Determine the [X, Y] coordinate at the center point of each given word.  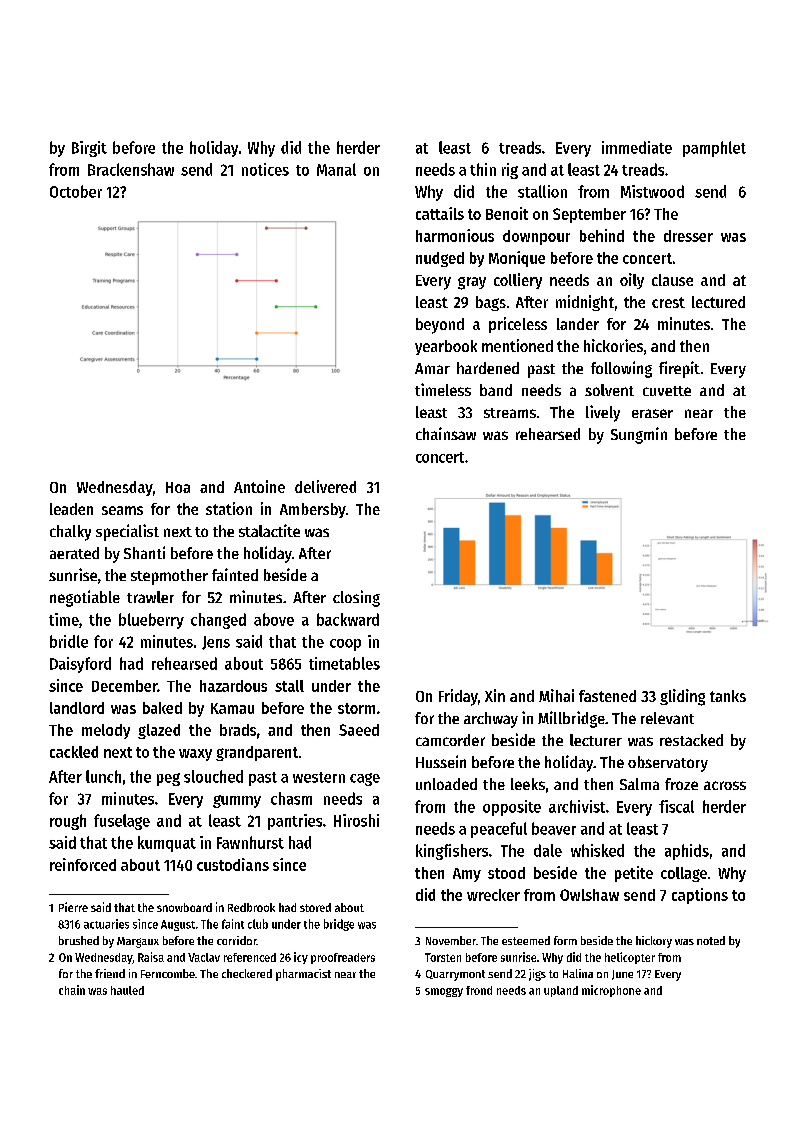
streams [510, 413]
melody [106, 731]
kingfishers [452, 852]
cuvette [667, 391]
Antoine [259, 486]
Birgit [89, 149]
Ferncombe [168, 973]
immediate [637, 147]
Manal [336, 169]
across [725, 785]
